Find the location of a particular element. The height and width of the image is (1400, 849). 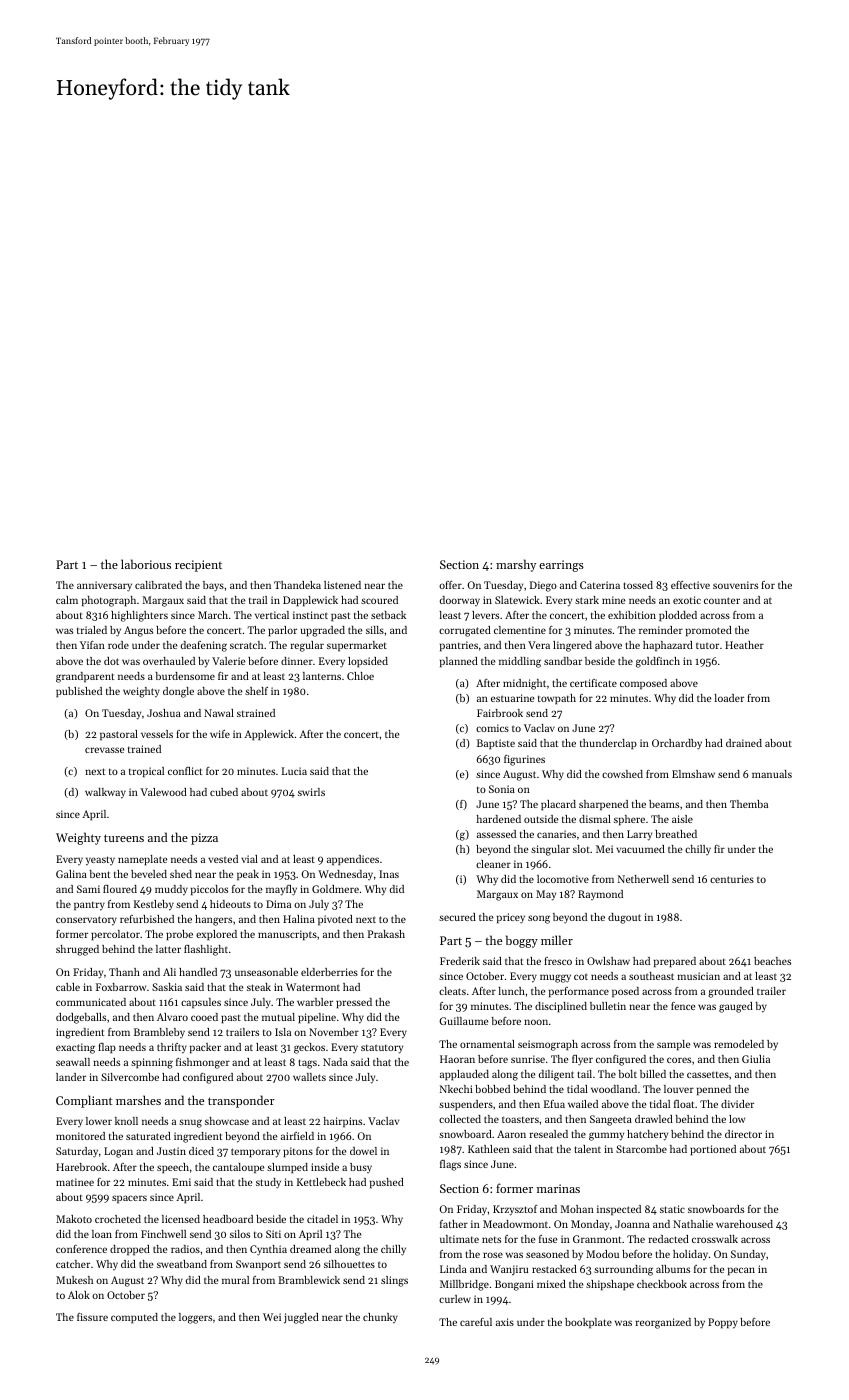

souvenirs is located at coordinates (735, 585).
